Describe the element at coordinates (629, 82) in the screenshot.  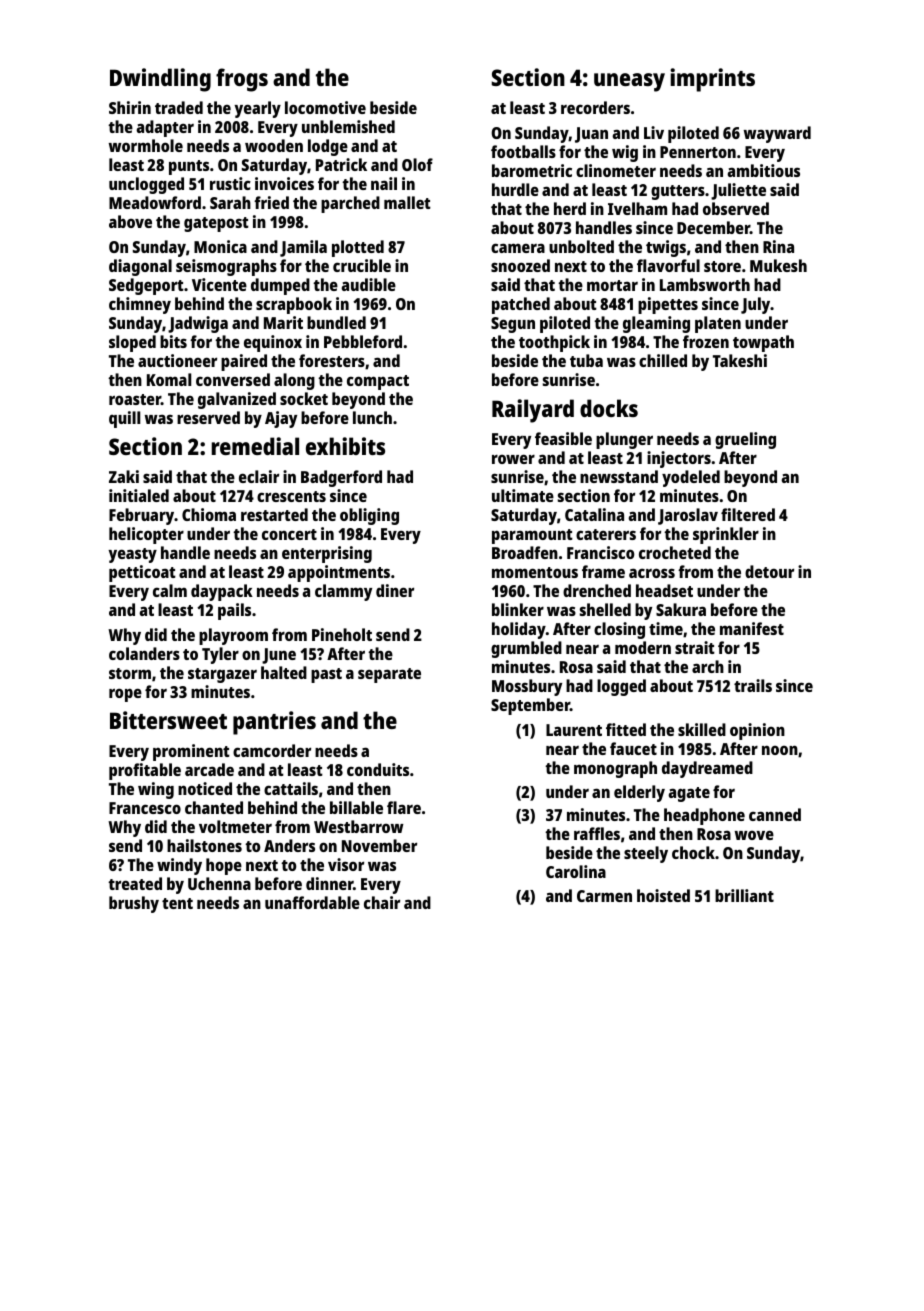
I see `uneasy` at that location.
